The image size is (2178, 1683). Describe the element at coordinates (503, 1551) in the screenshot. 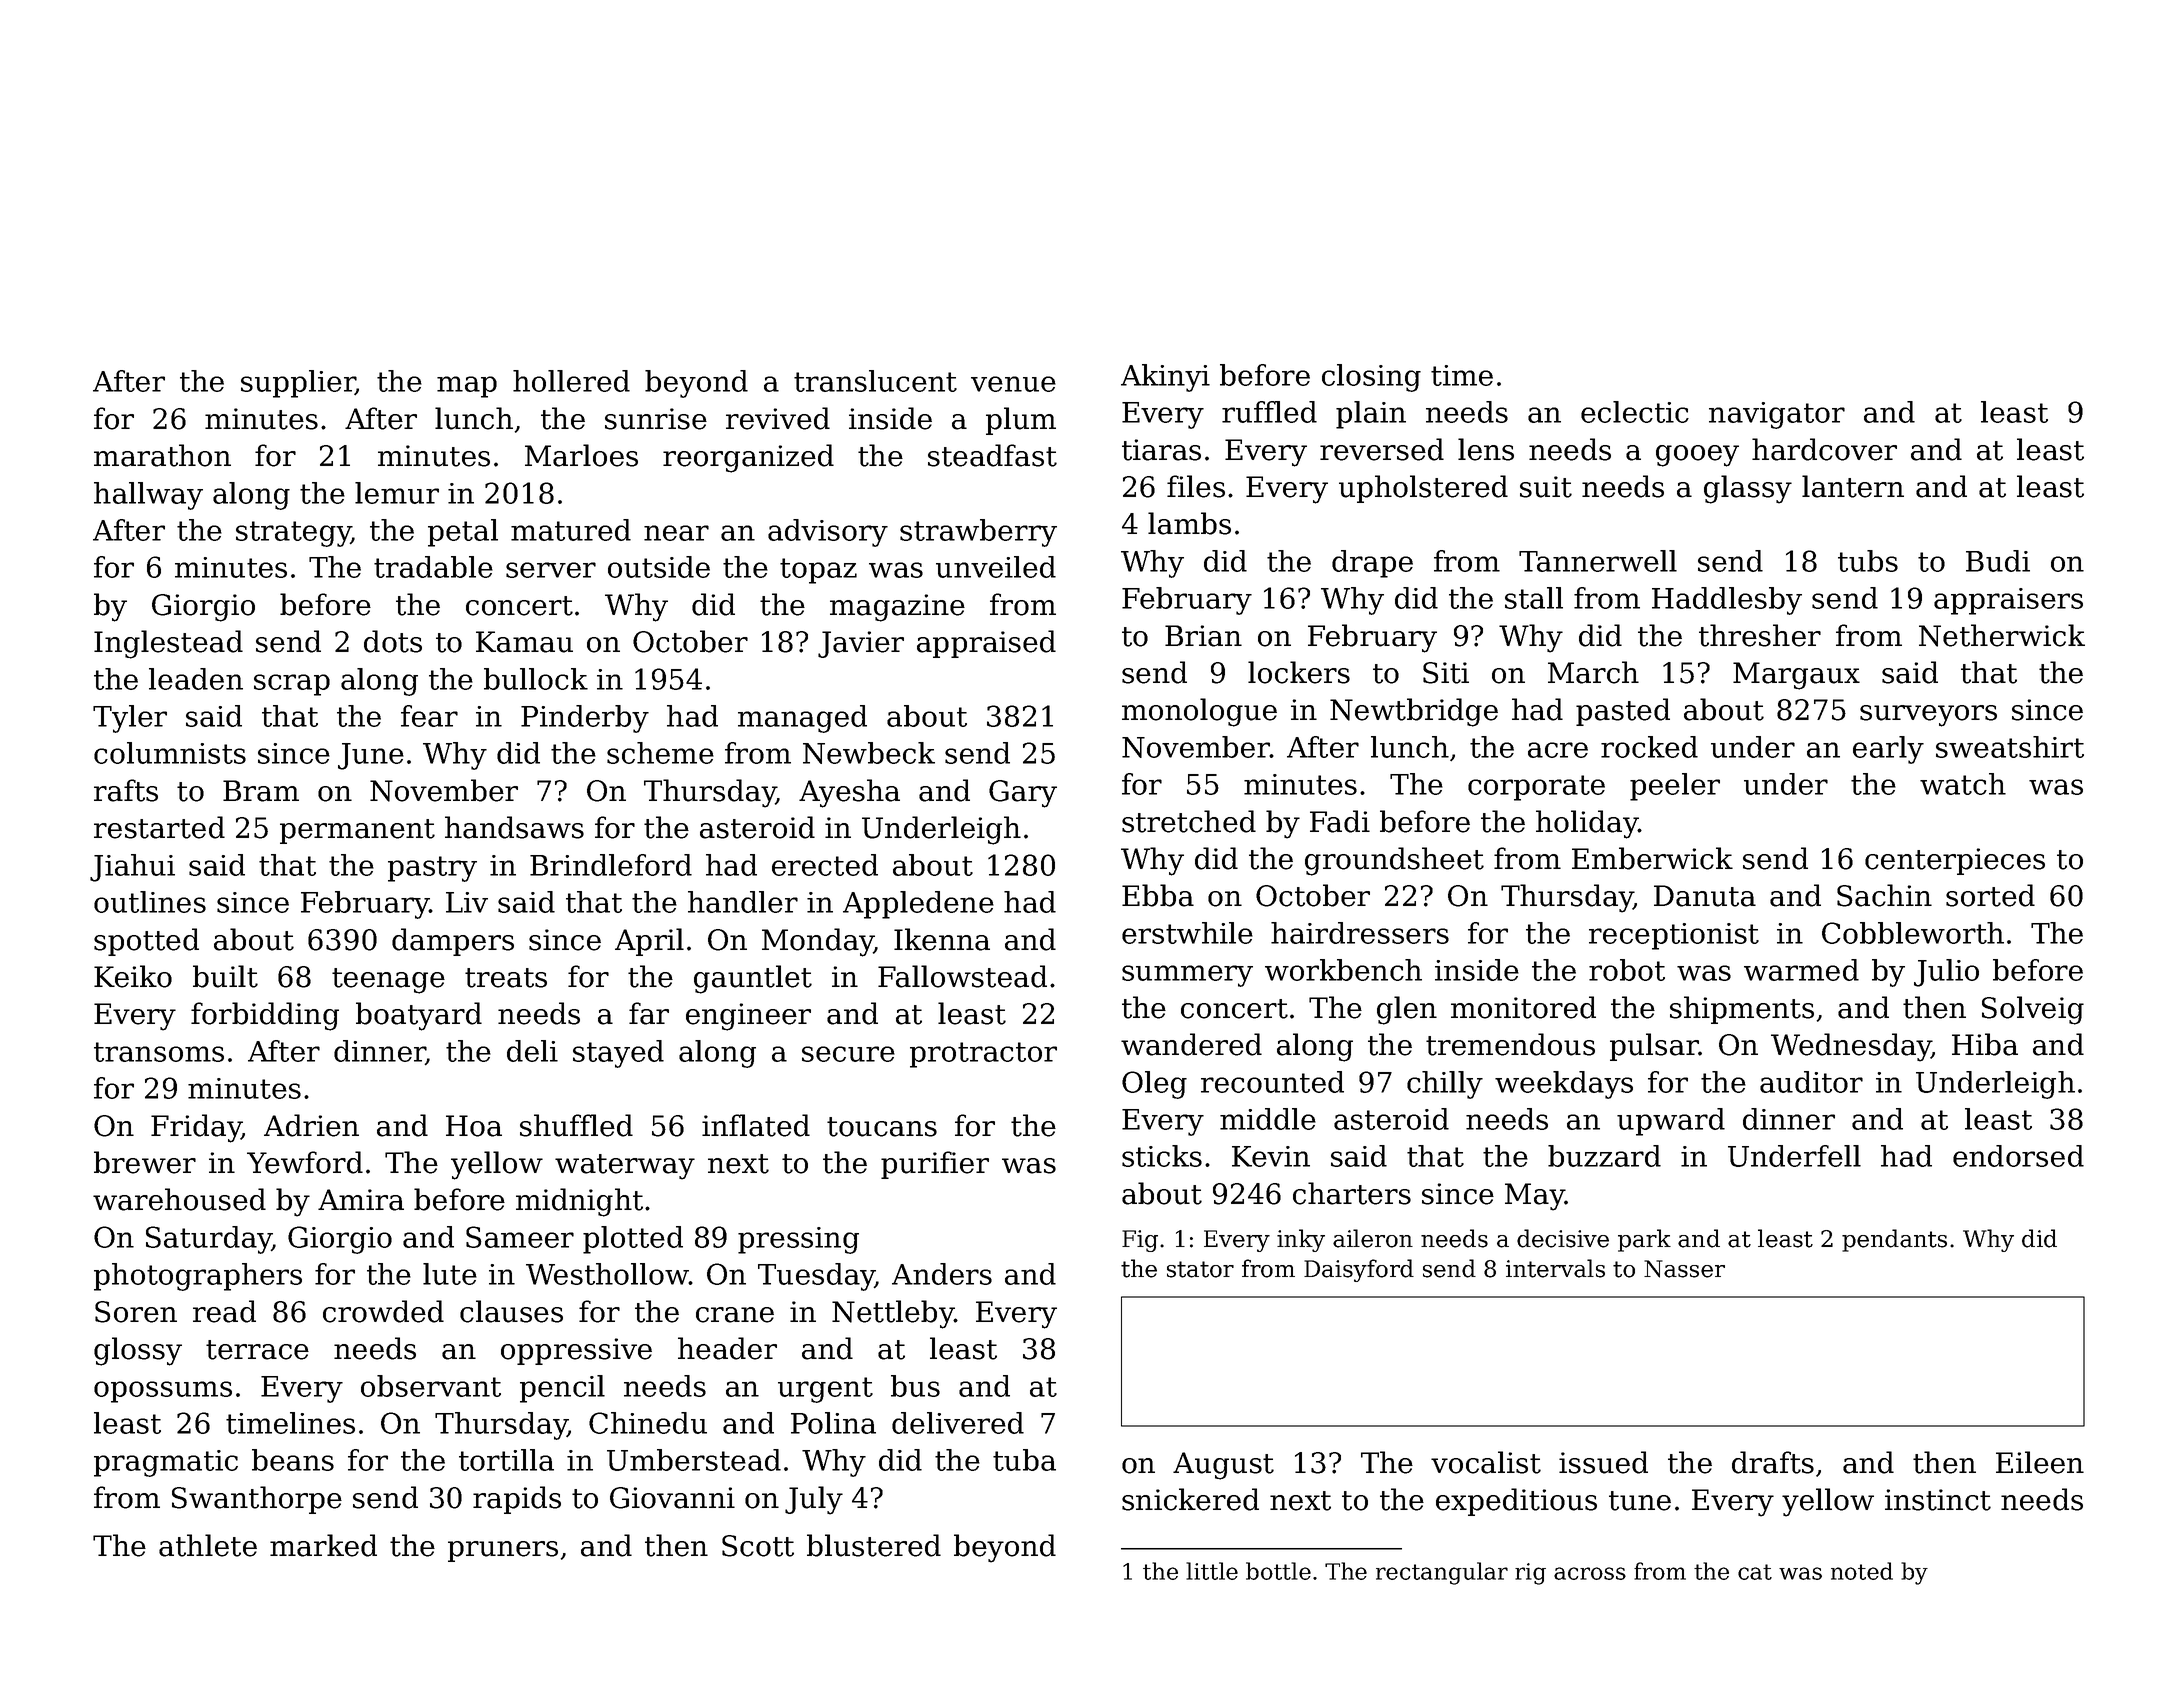

I see `pruners` at that location.
